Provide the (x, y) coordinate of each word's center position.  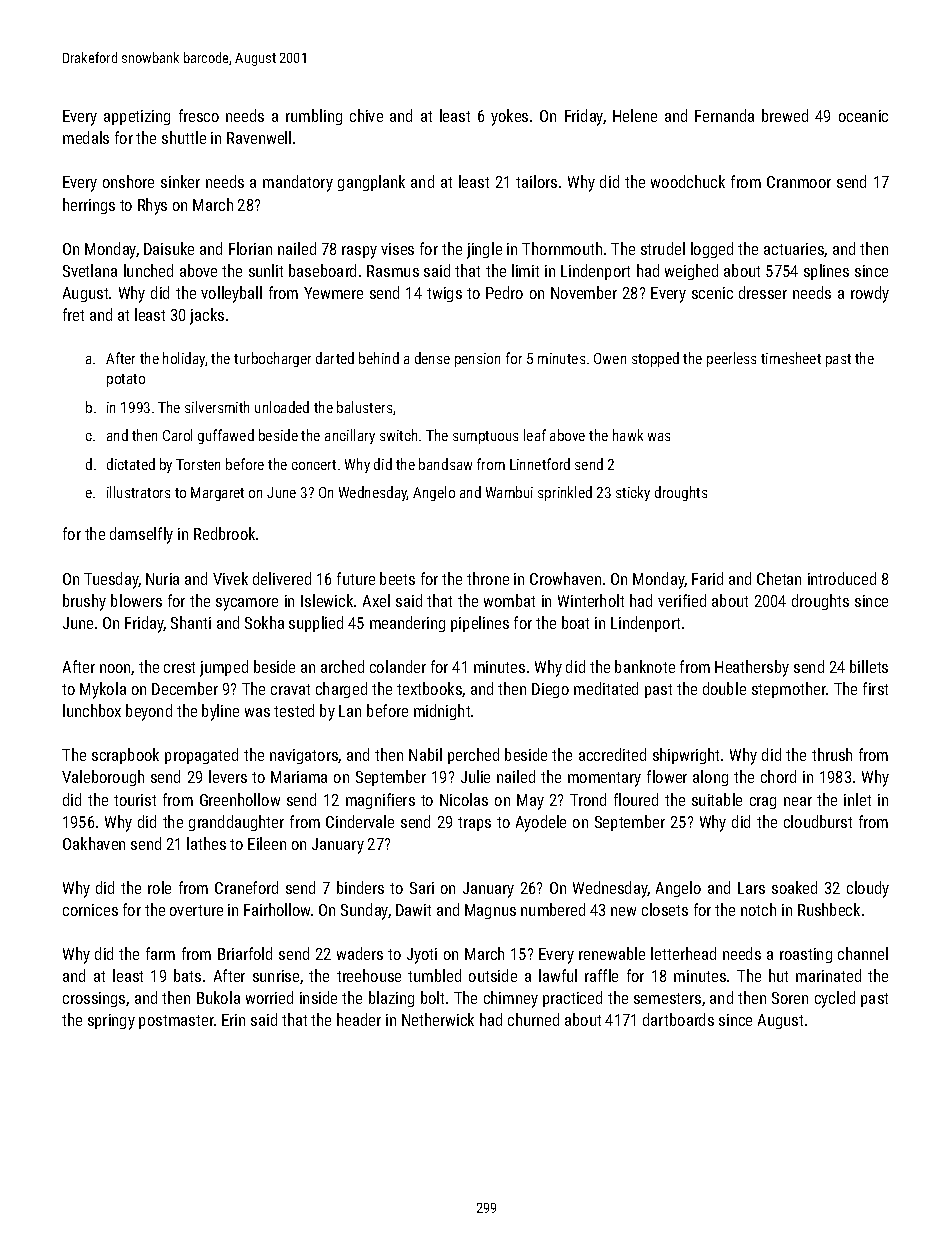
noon (116, 669)
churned (533, 1019)
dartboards (678, 1019)
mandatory (298, 183)
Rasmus (393, 271)
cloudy (868, 889)
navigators (304, 756)
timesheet (791, 358)
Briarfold (245, 953)
